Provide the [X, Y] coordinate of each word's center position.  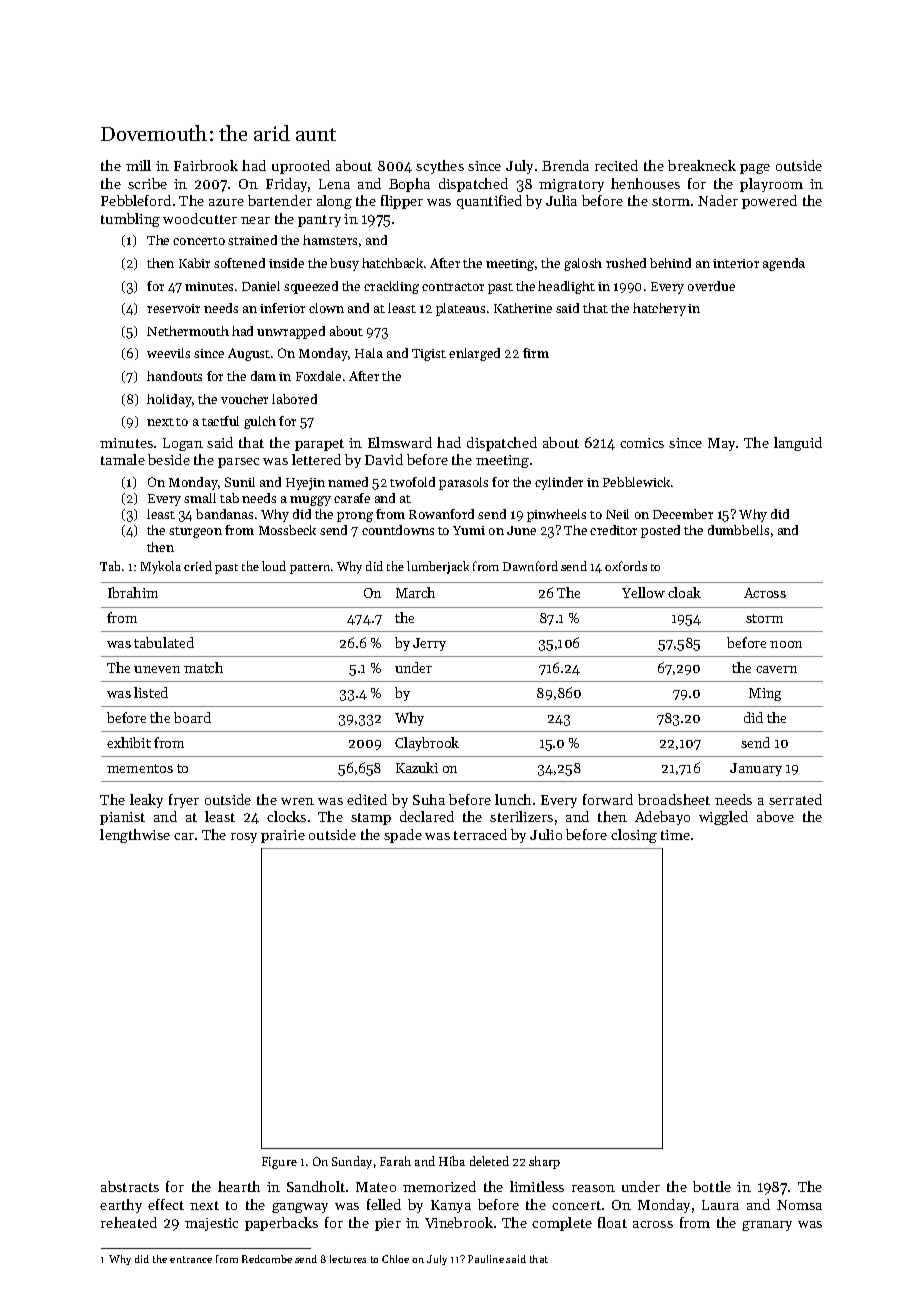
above [775, 816]
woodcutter [200, 218]
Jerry [429, 644]
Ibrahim [133, 592]
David [384, 459]
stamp [371, 819]
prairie [283, 836]
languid [798, 444]
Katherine [523, 308]
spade [403, 836]
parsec [238, 463]
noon [786, 644]
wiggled [723, 818]
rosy [244, 838]
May [722, 444]
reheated [129, 1222]
